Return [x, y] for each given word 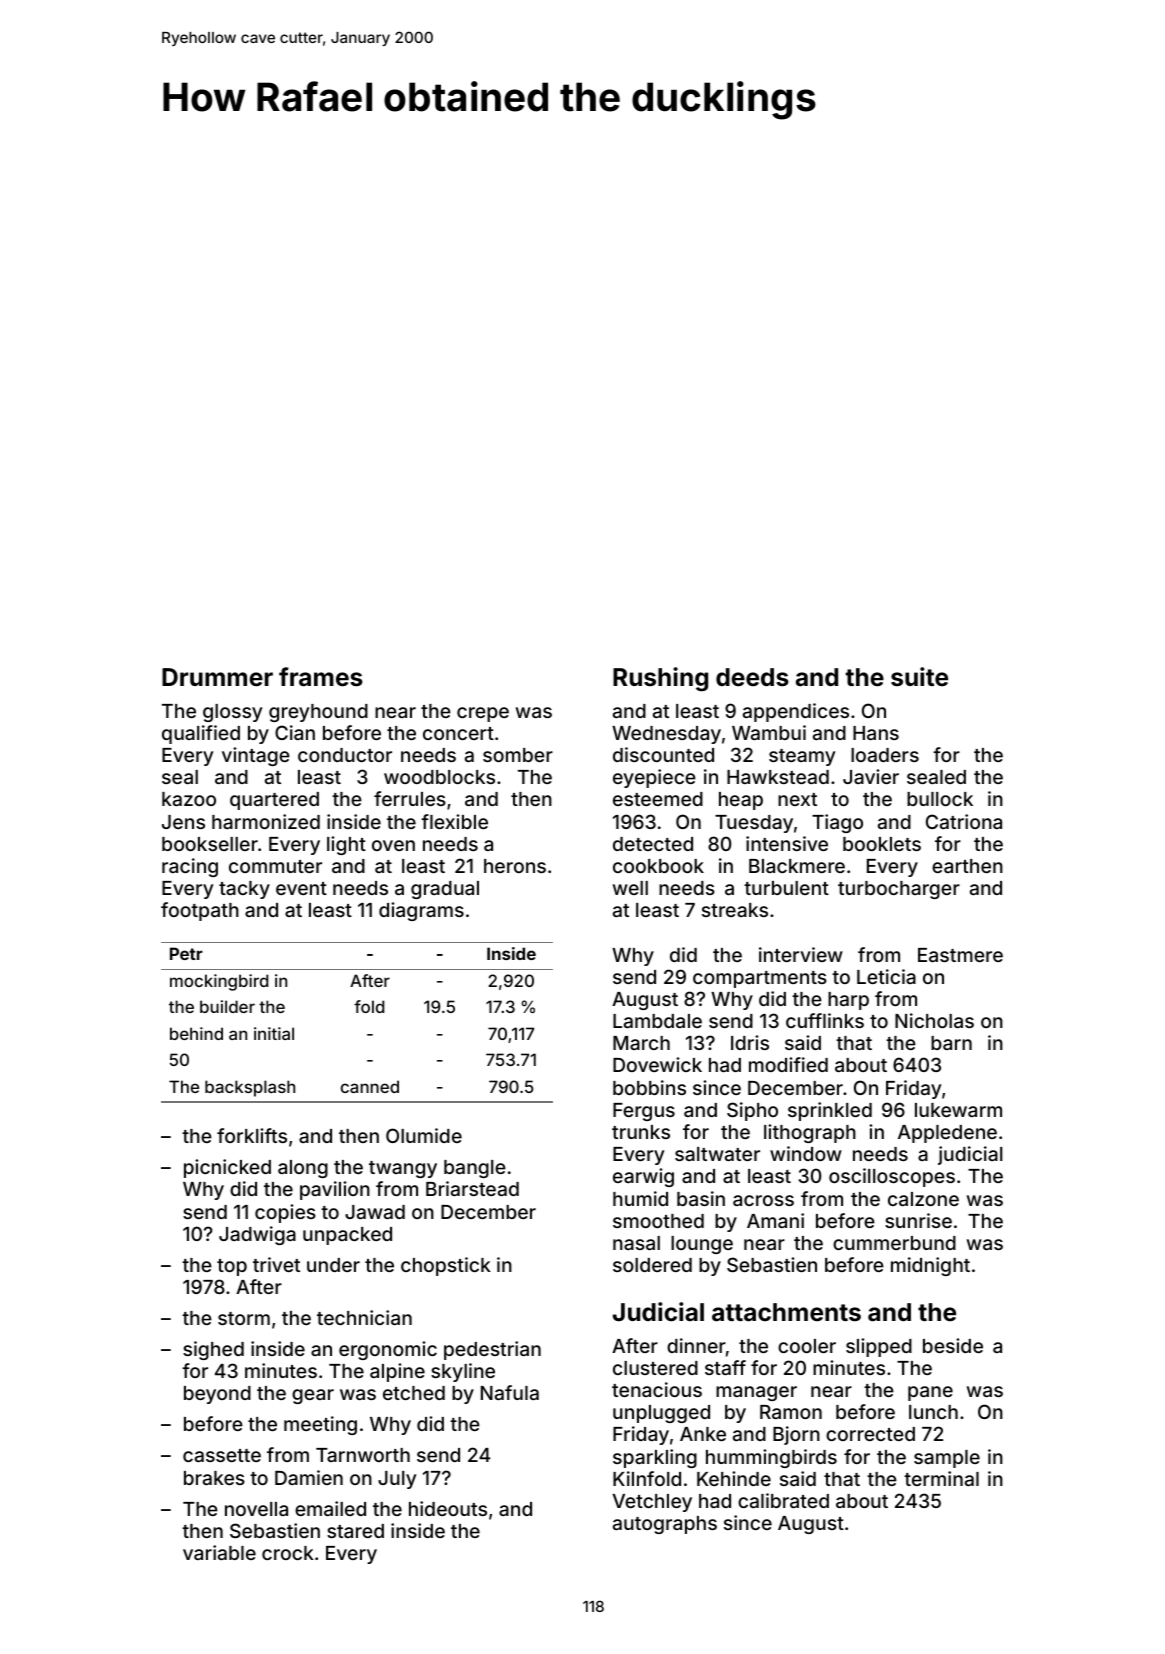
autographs [665, 1525]
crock [288, 1553]
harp [848, 1001]
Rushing [660, 679]
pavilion [335, 1190]
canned [370, 1086]
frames [321, 677]
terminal [941, 1478]
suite [919, 677]
